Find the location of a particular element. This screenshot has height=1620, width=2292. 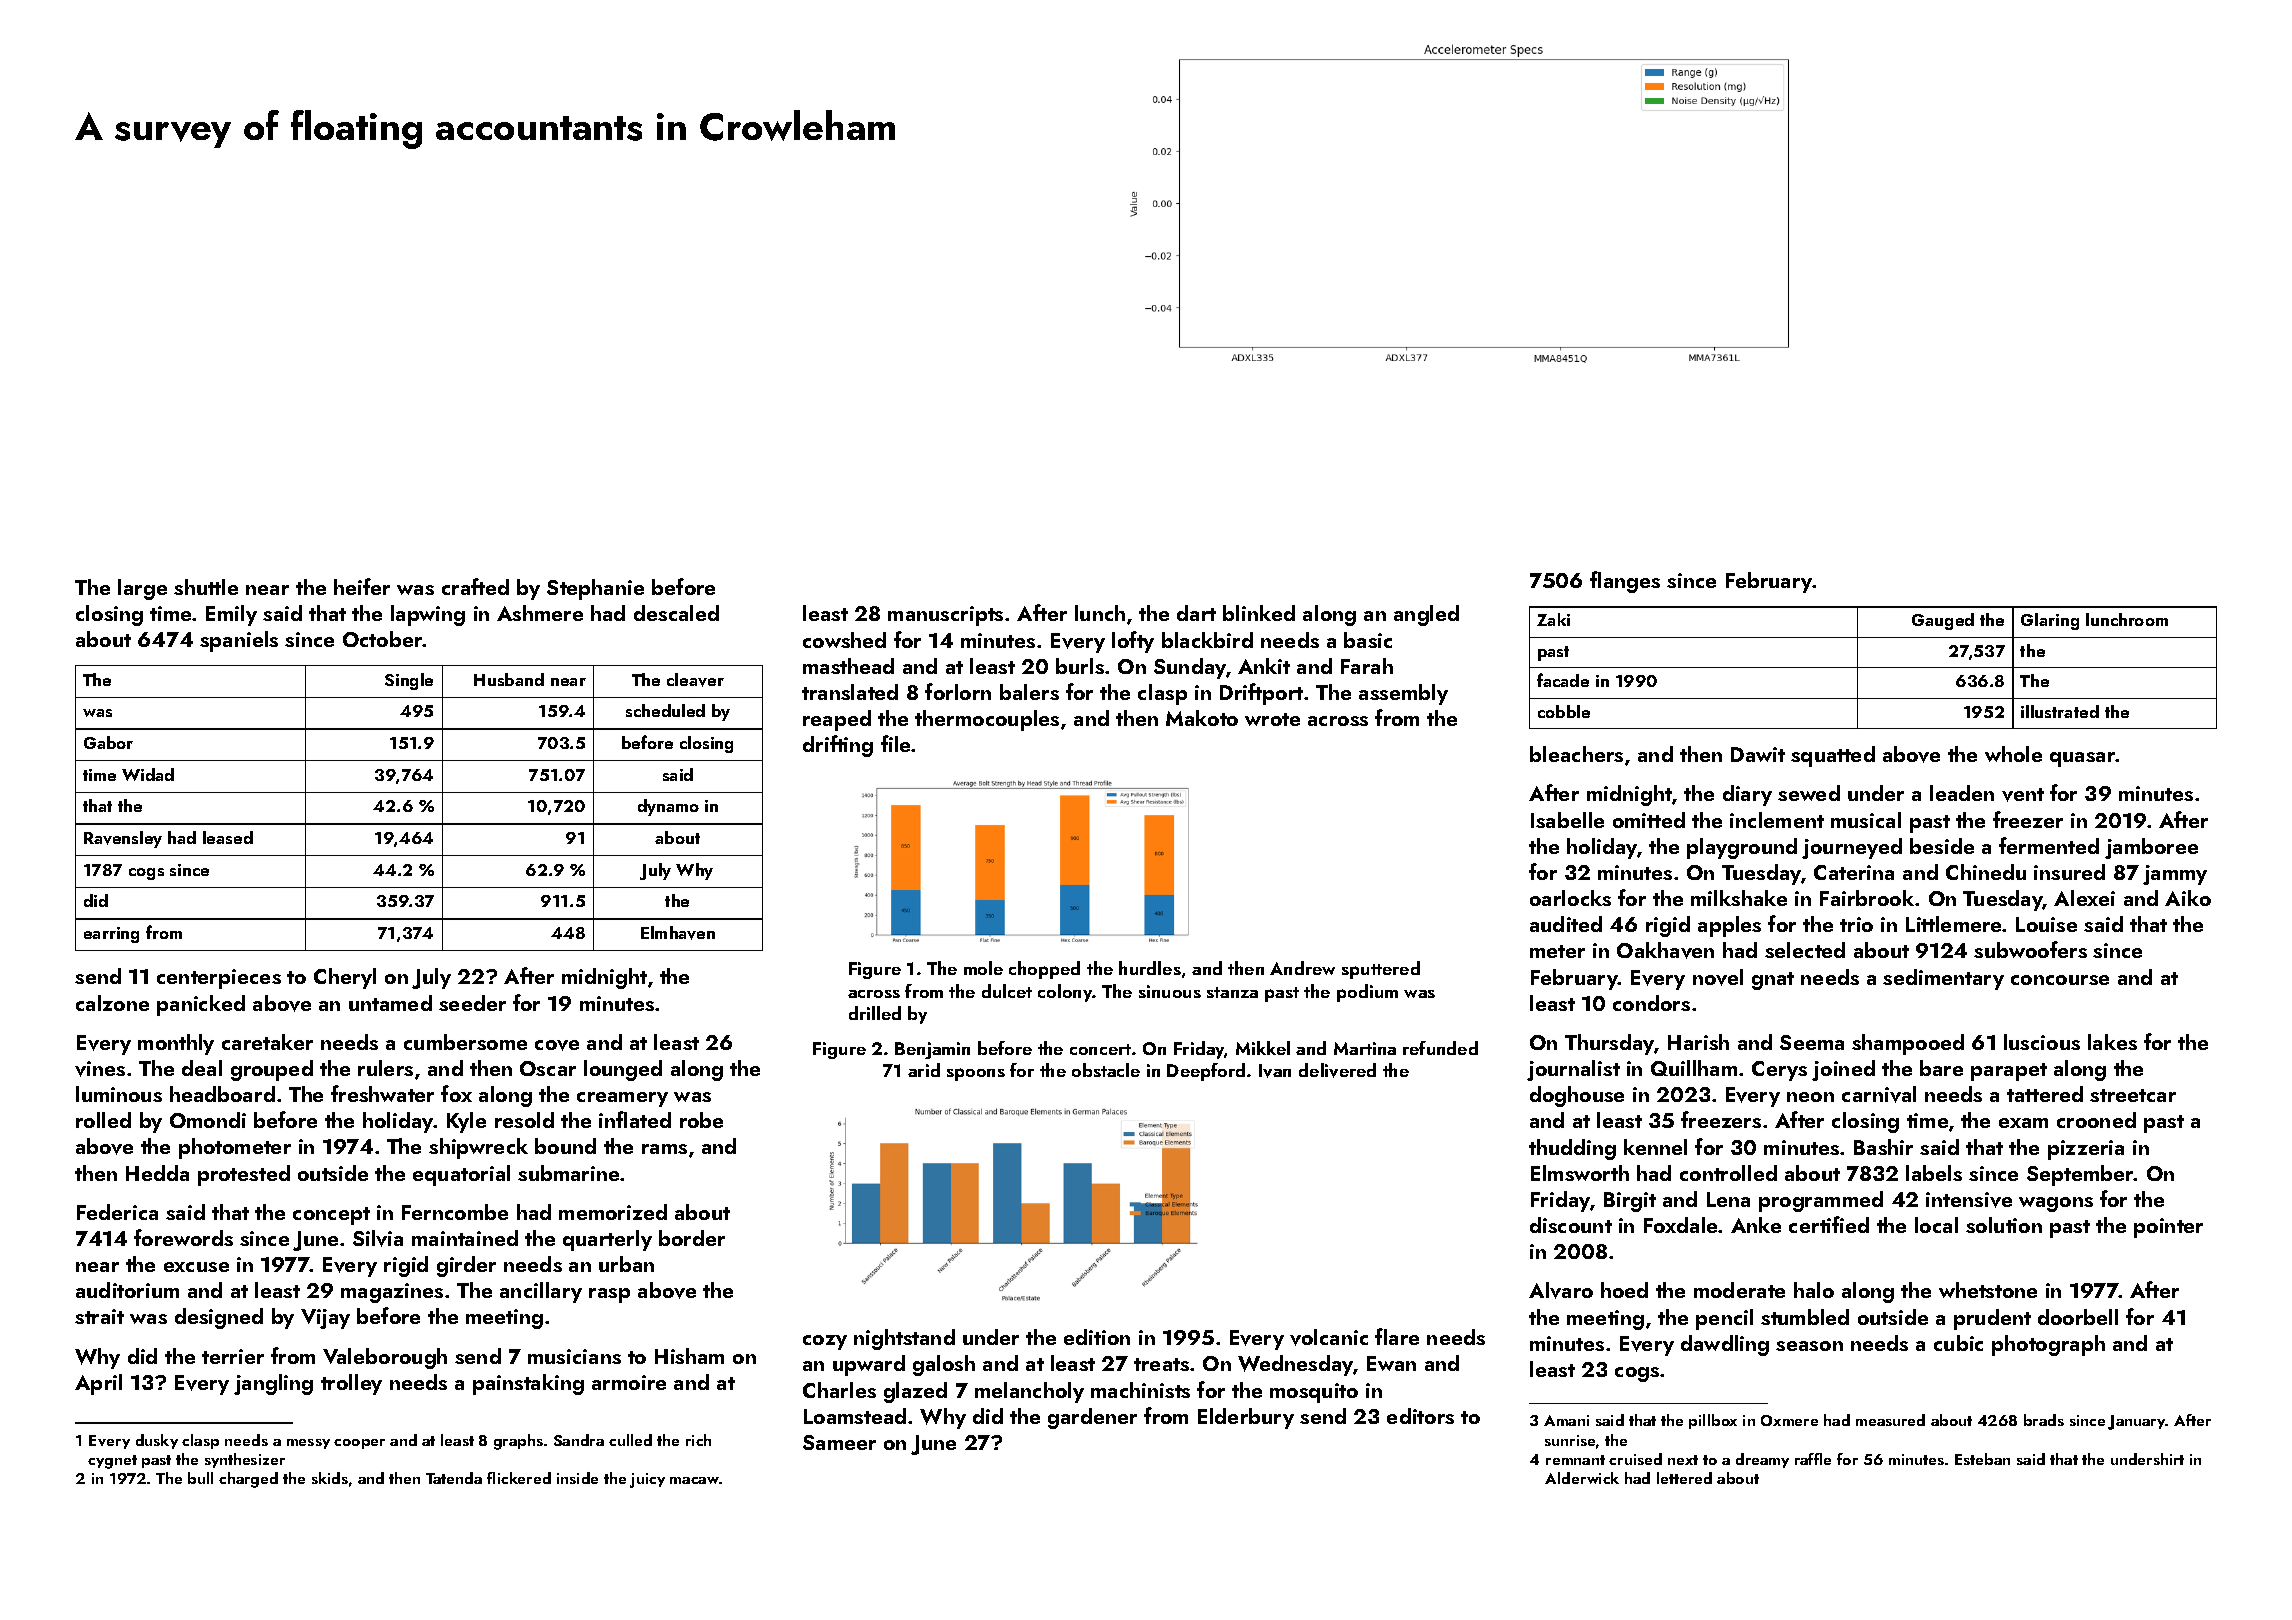

illustrated is located at coordinates (2060, 711).
